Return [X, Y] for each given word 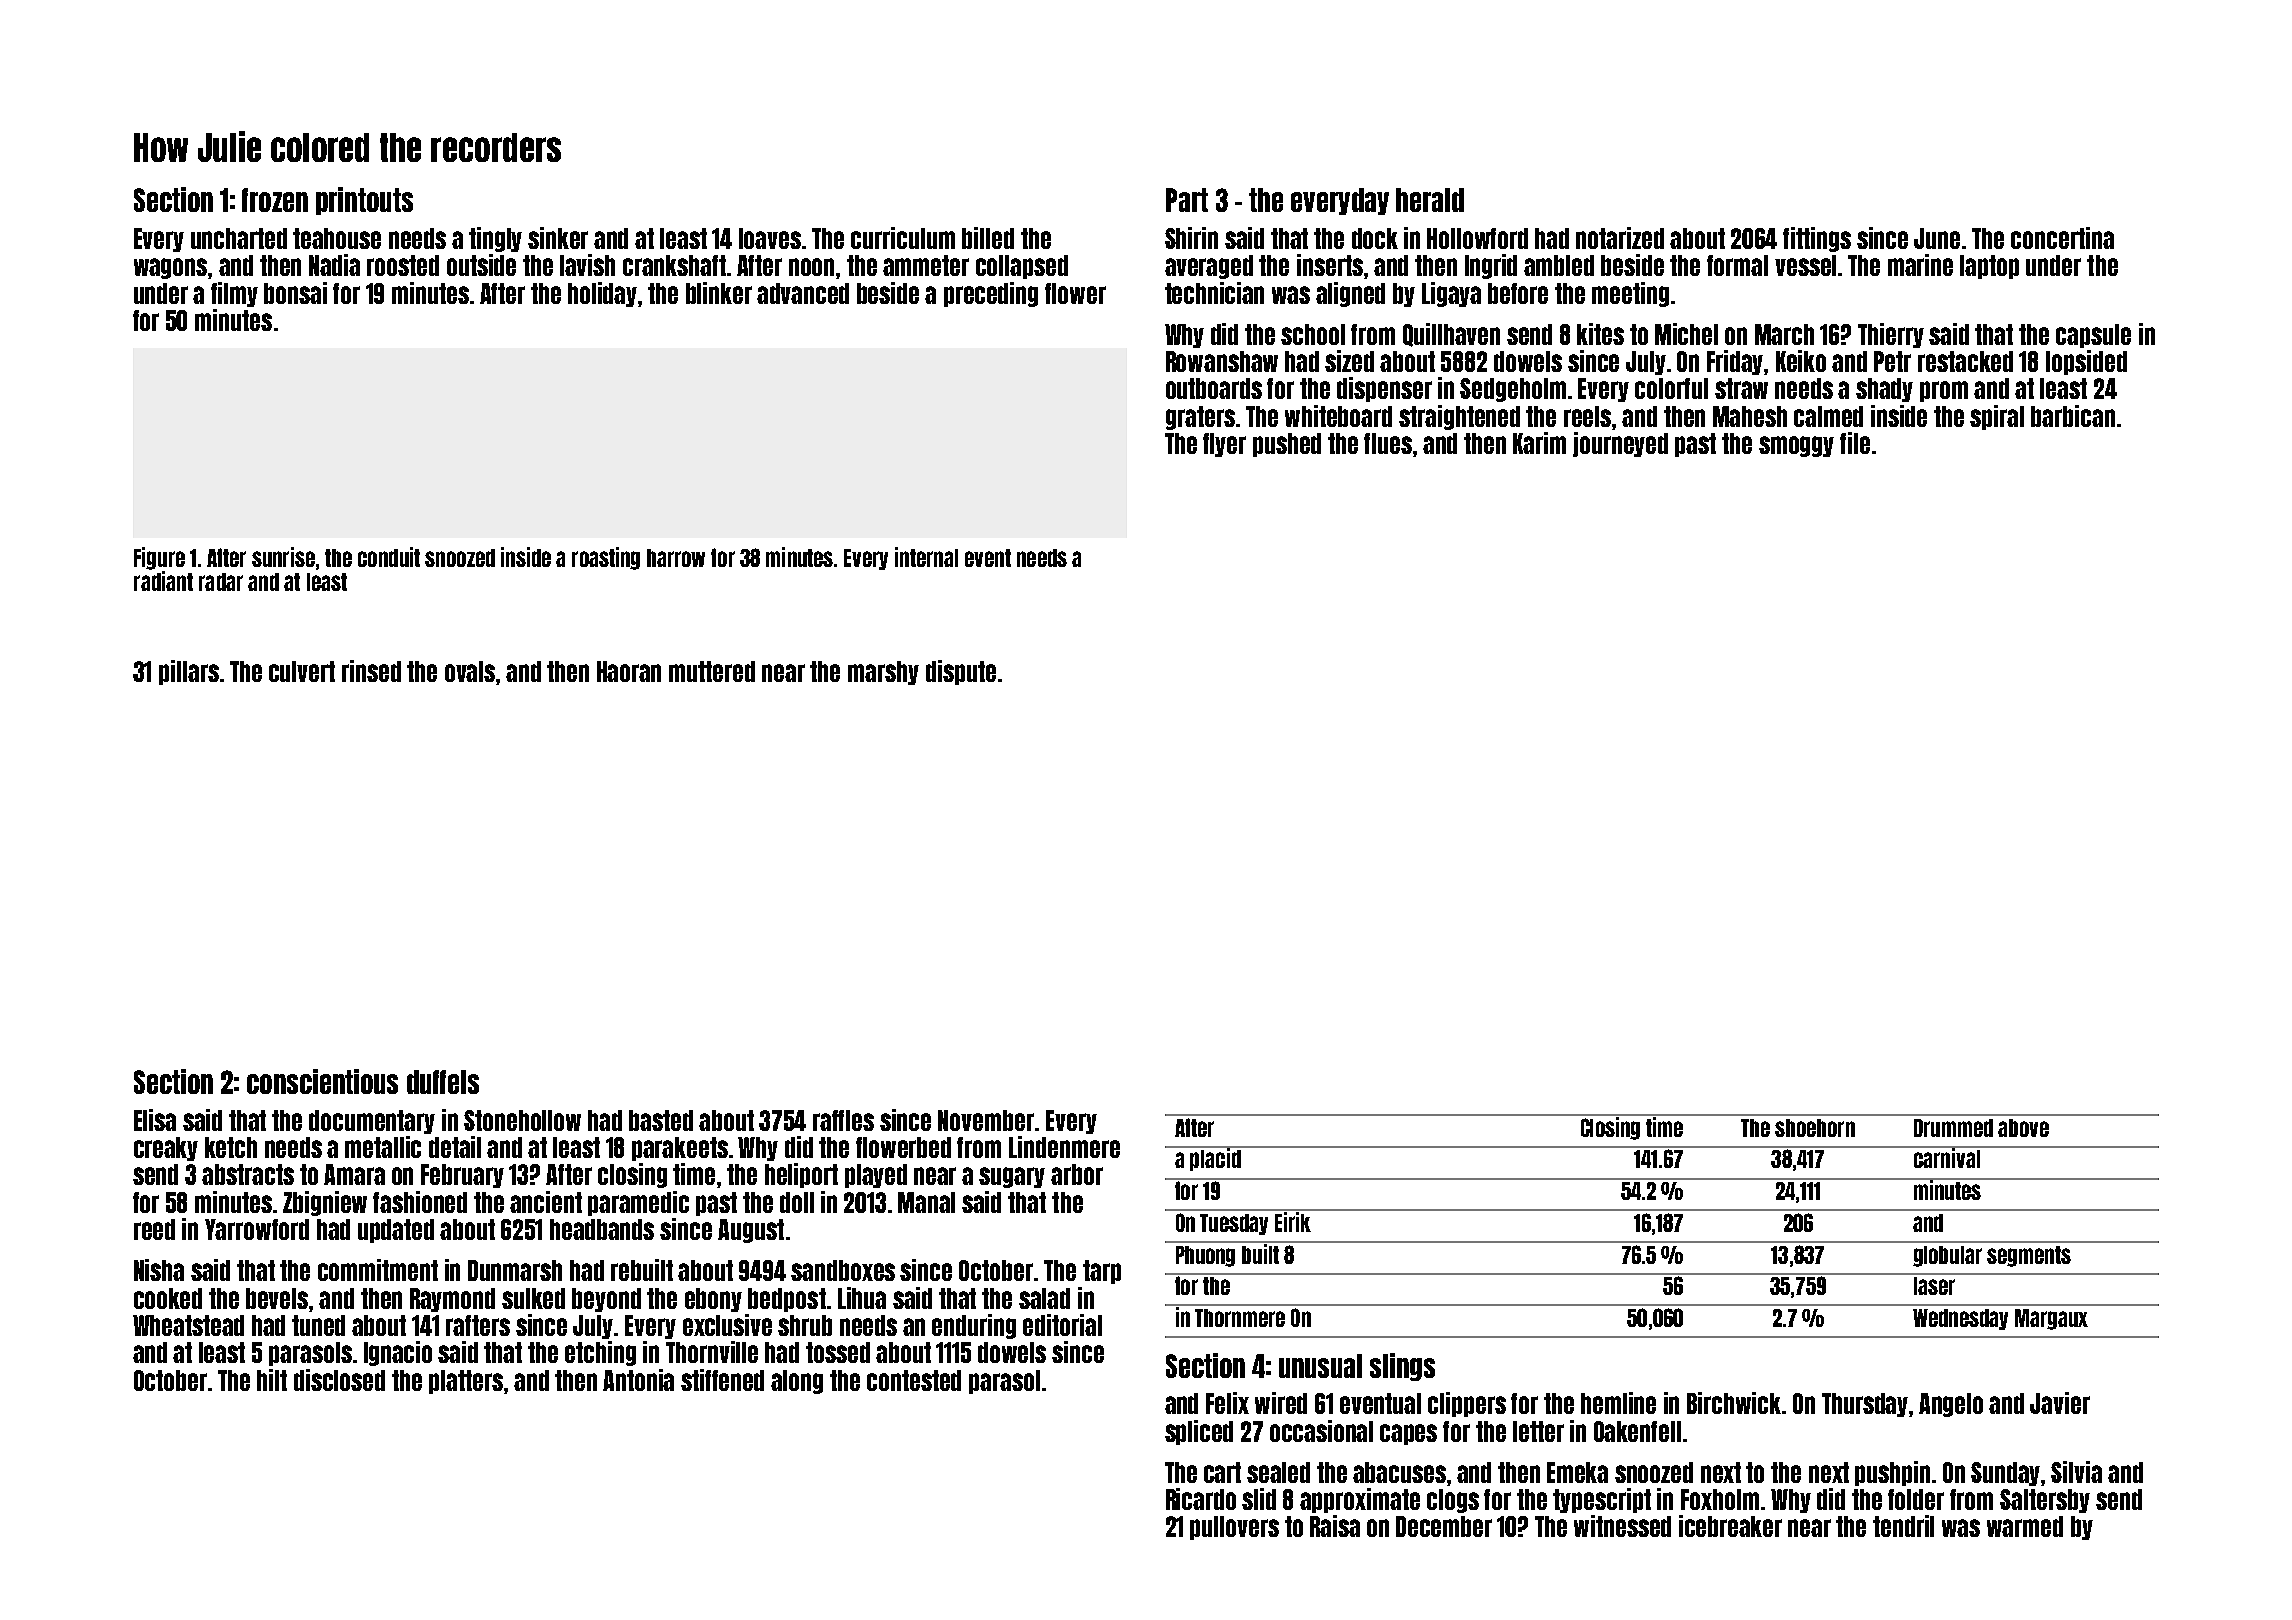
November [986, 1120]
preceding [991, 294]
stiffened [722, 1380]
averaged [1209, 267]
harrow [676, 558]
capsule [2093, 336]
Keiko [1801, 361]
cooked [168, 1298]
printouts [364, 201]
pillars [189, 672]
